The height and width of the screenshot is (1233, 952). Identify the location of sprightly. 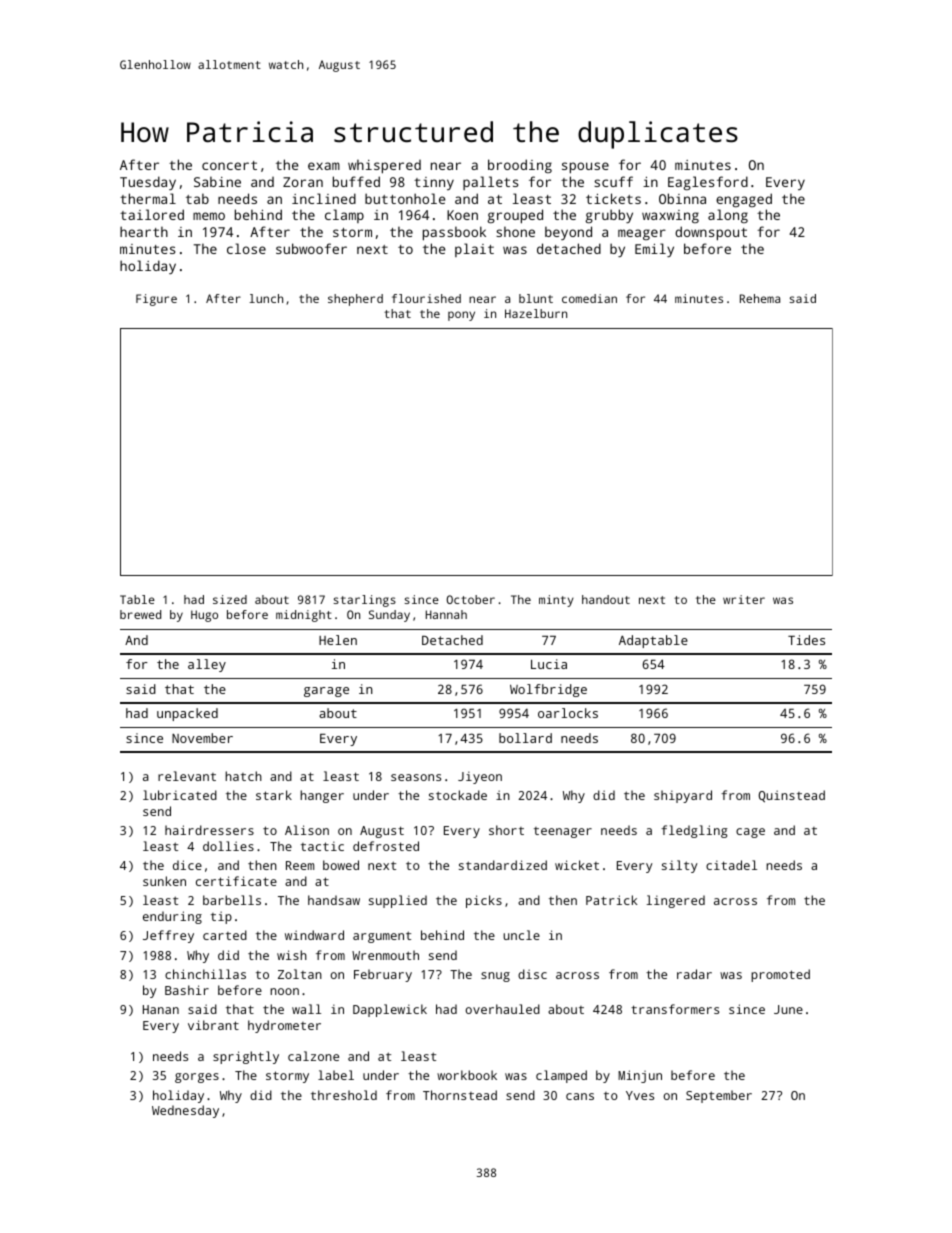
(246, 1057).
